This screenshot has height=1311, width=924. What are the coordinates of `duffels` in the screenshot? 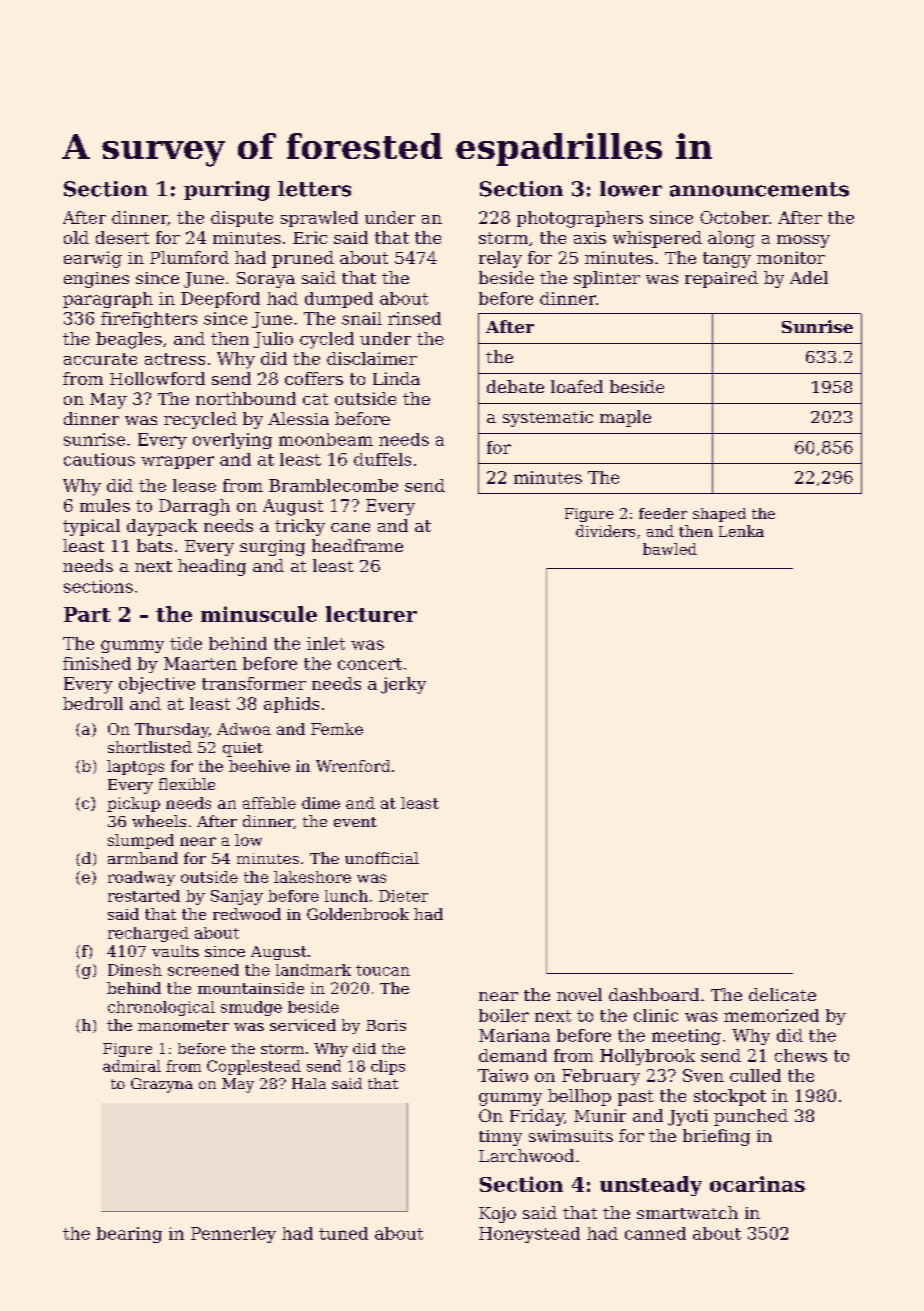 It's located at (382, 459).
